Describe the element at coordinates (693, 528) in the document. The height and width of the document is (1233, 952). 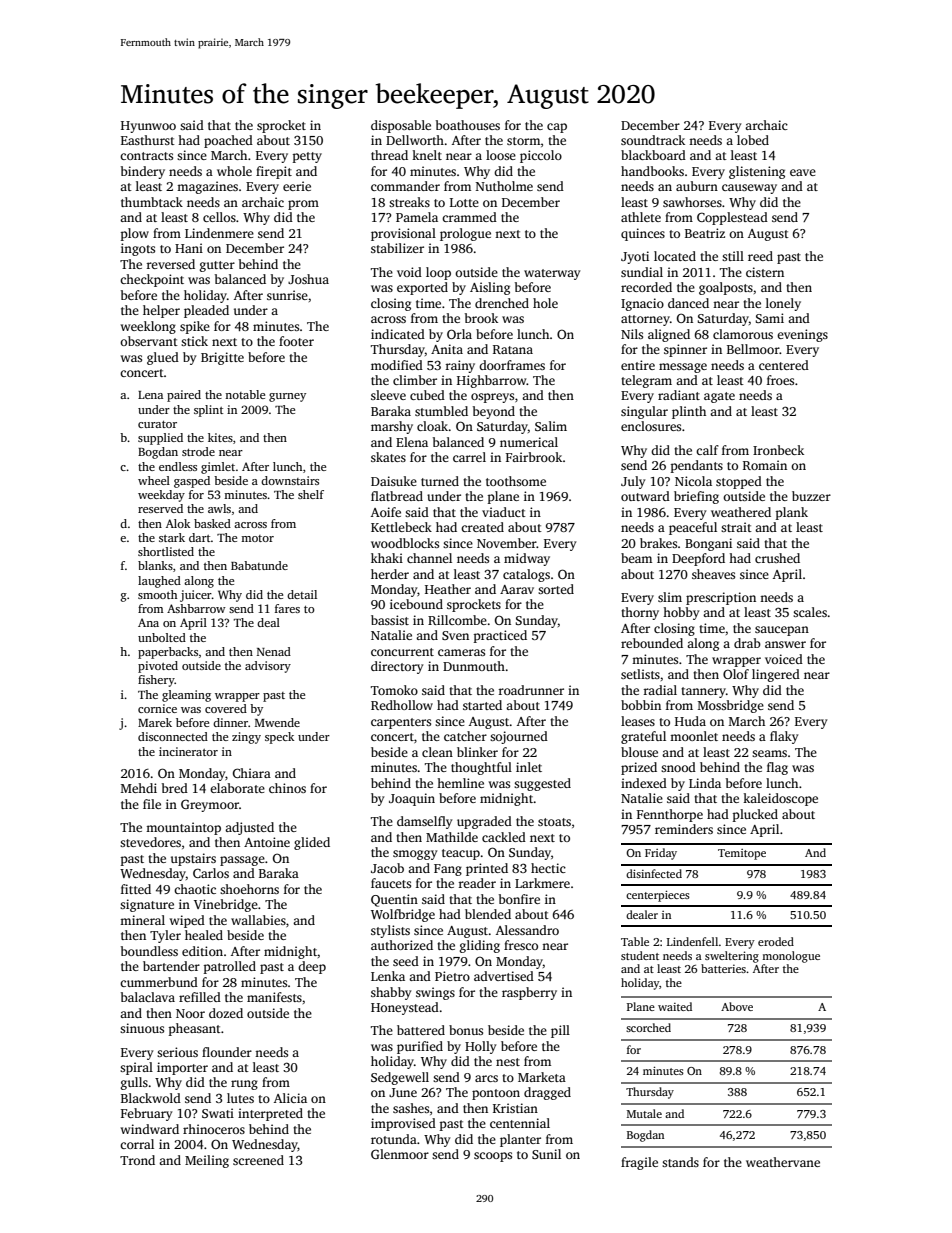
I see `peaceful` at that location.
